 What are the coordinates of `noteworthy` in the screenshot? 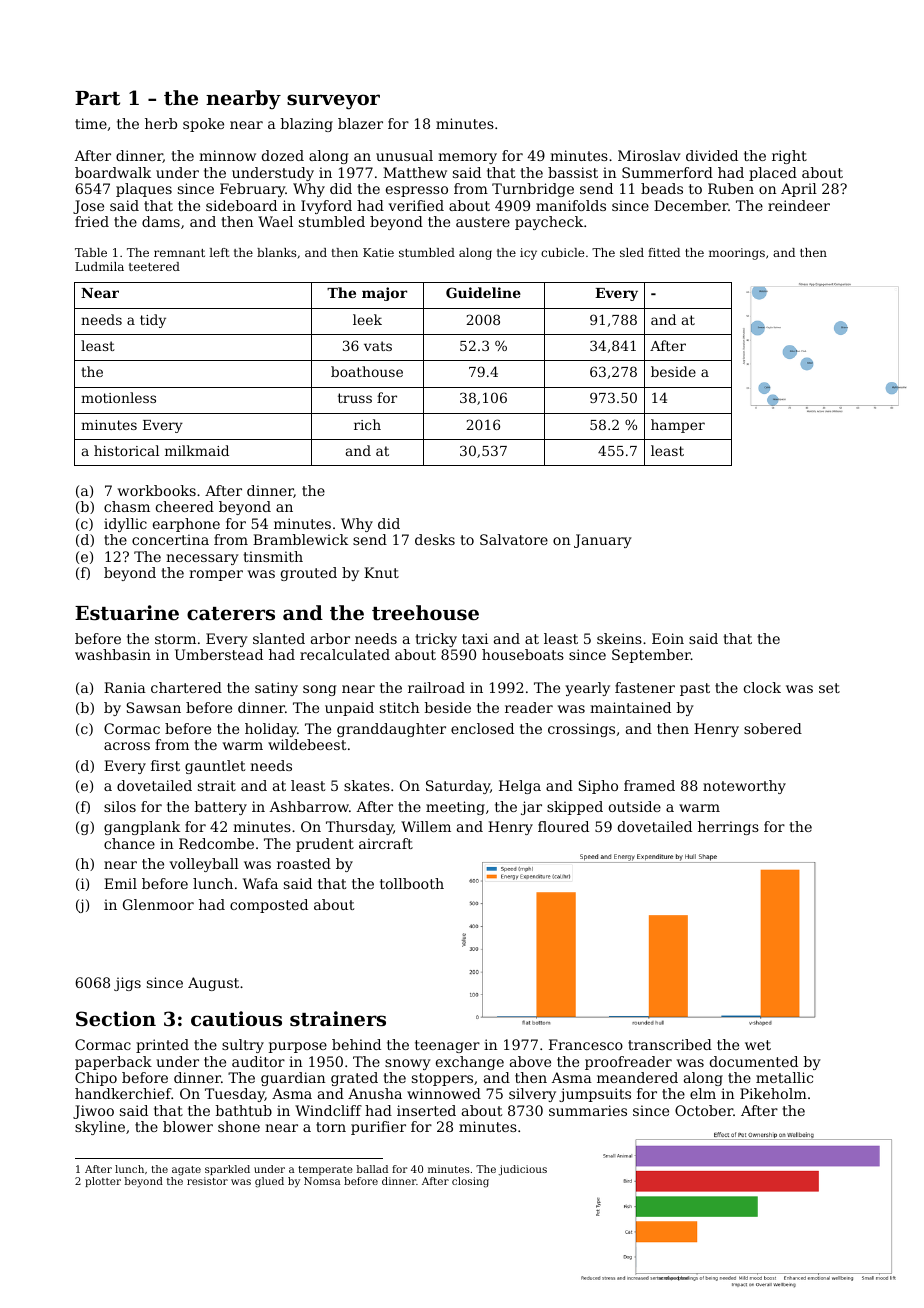 It's located at (744, 787).
